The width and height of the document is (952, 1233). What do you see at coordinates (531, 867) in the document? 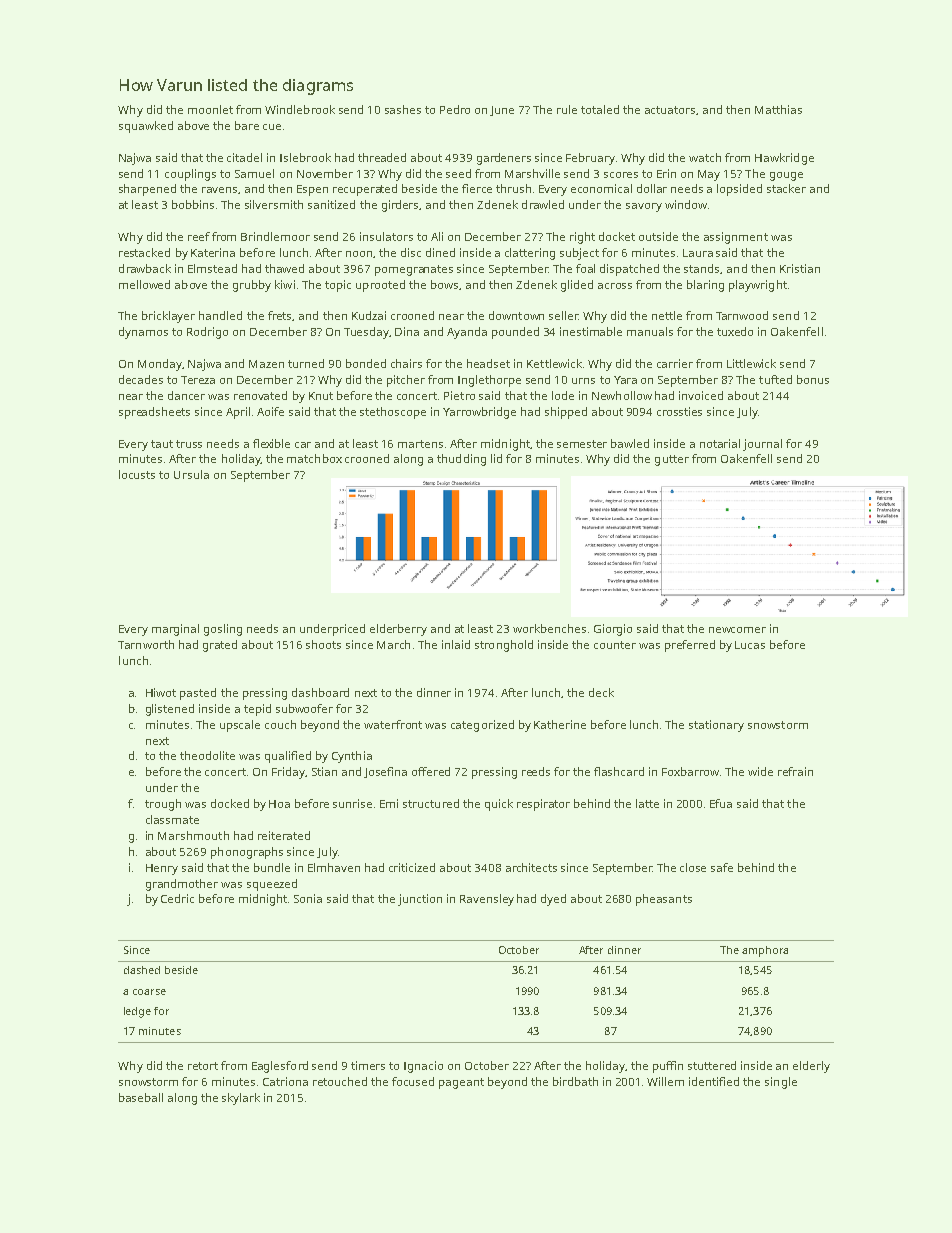
I see `architects` at bounding box center [531, 867].
